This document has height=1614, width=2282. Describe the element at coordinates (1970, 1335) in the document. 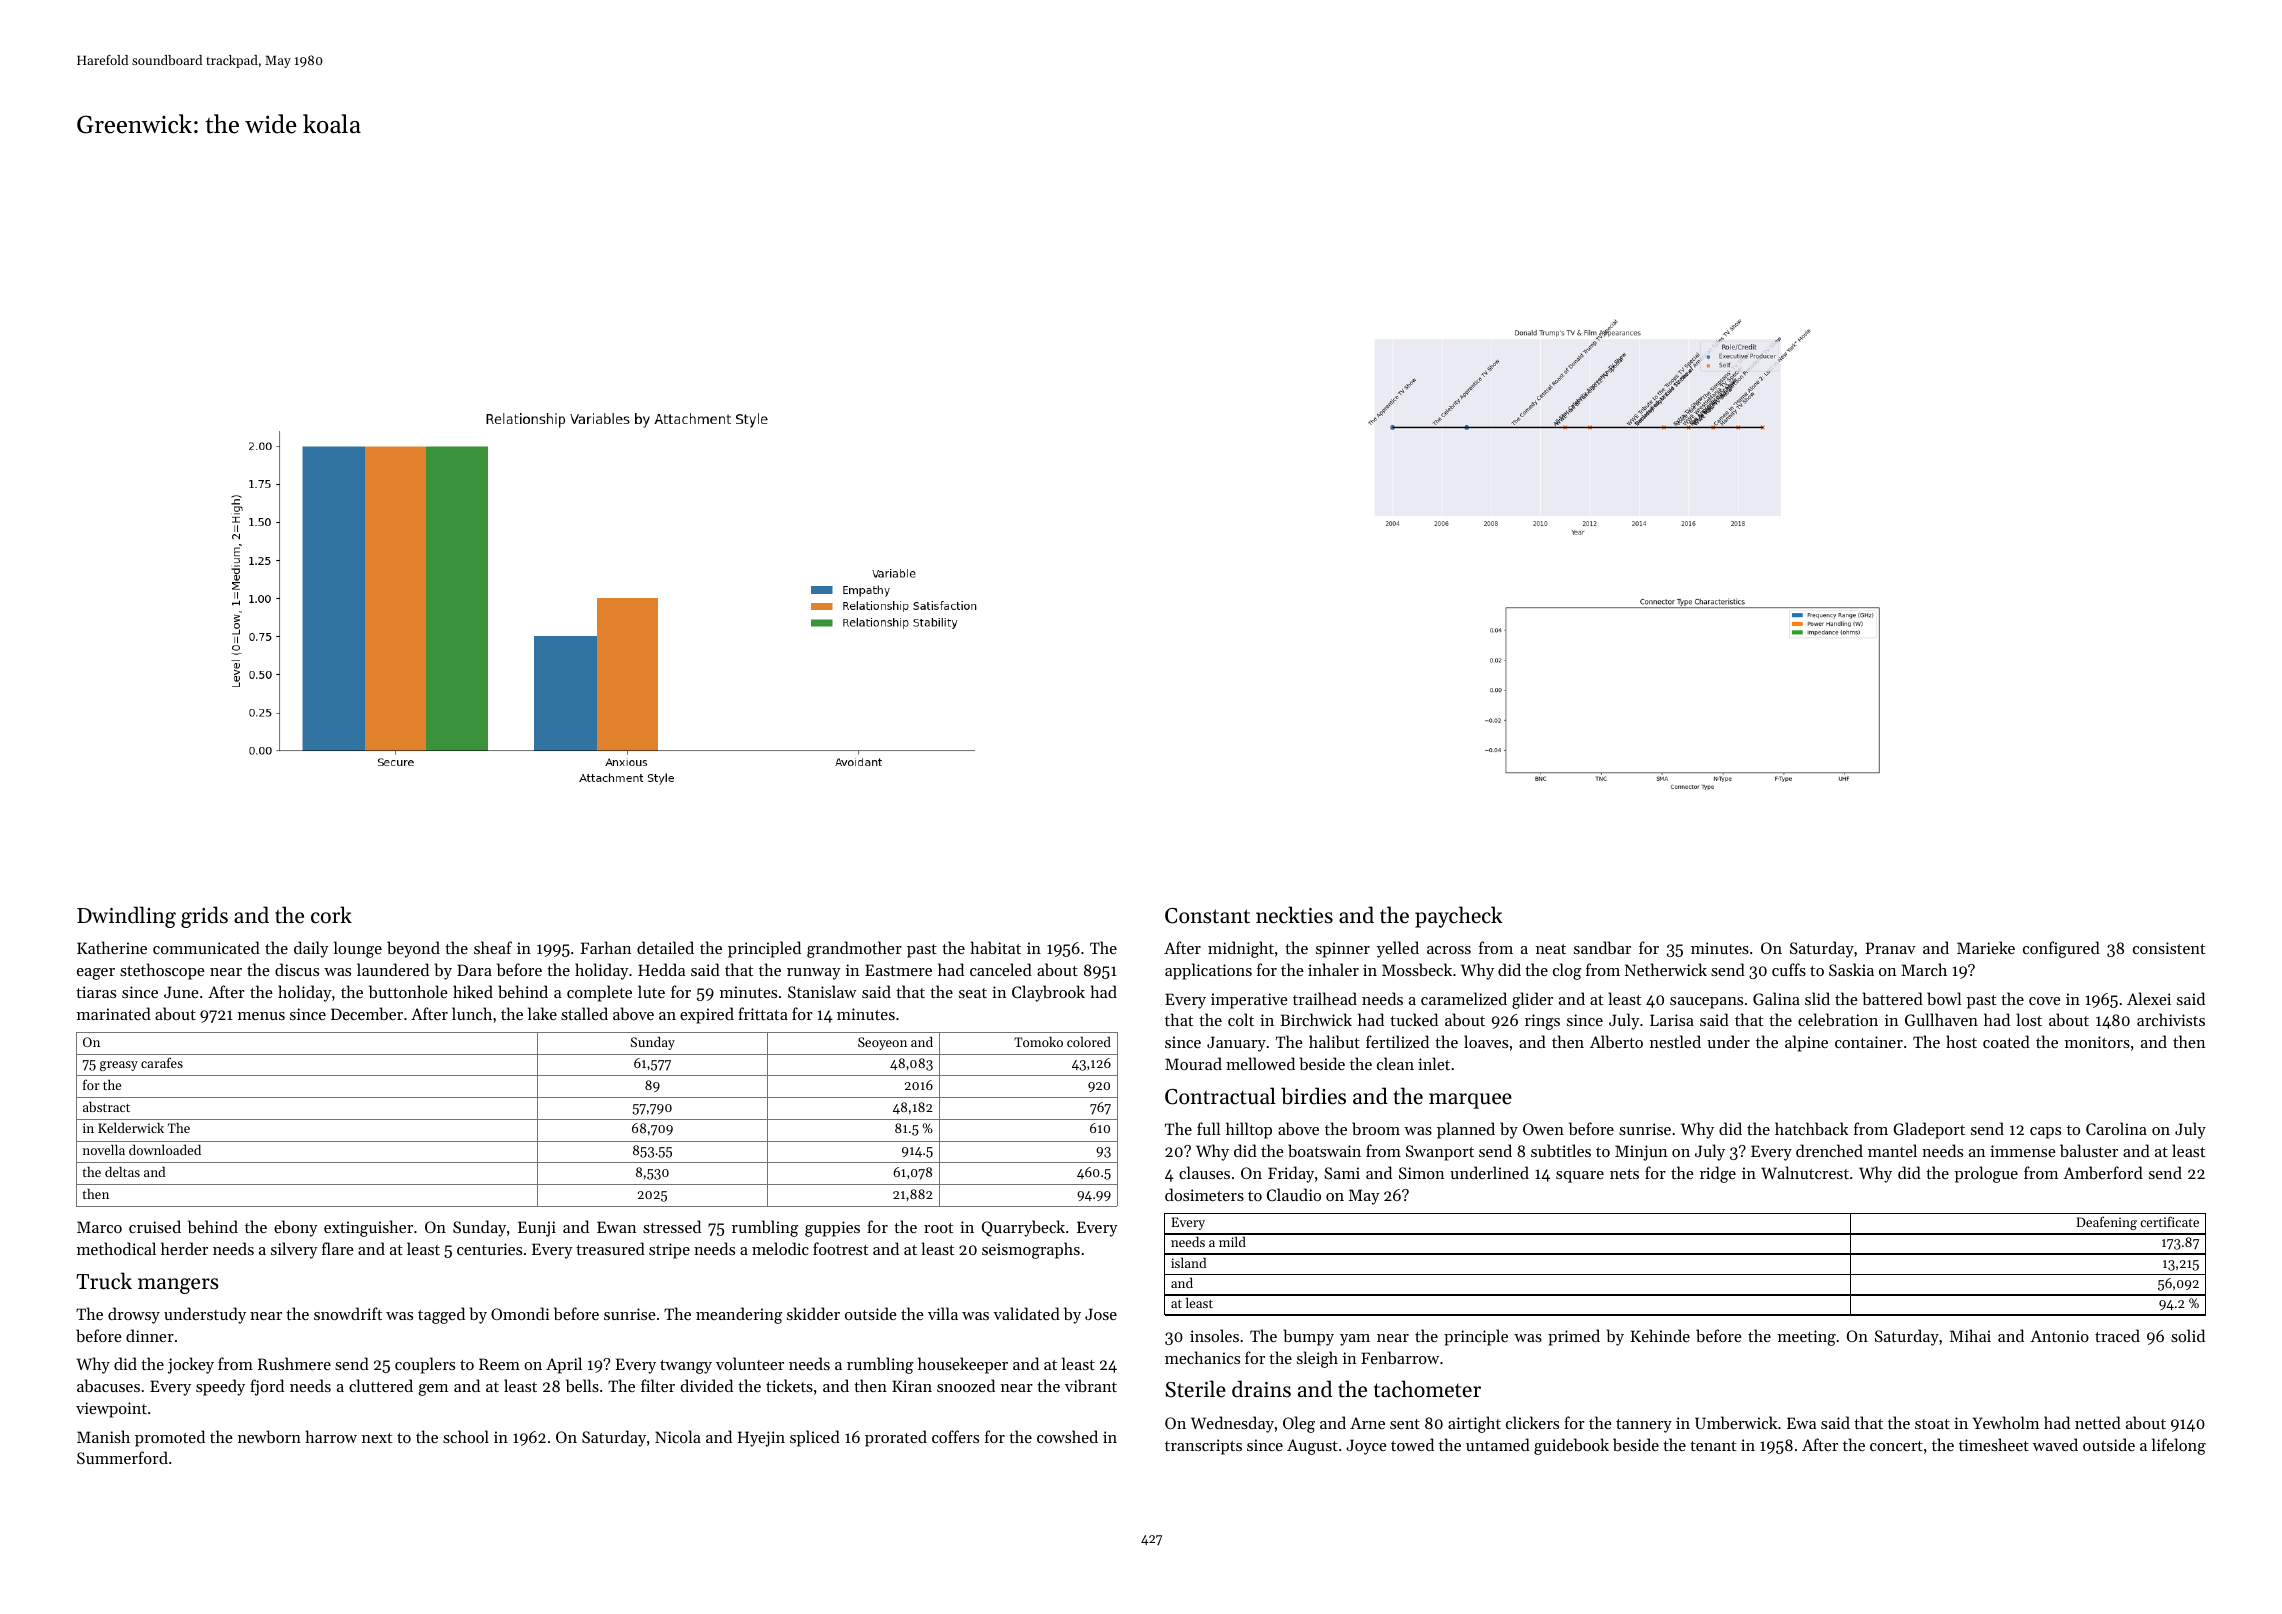

I see `Mihai` at that location.
